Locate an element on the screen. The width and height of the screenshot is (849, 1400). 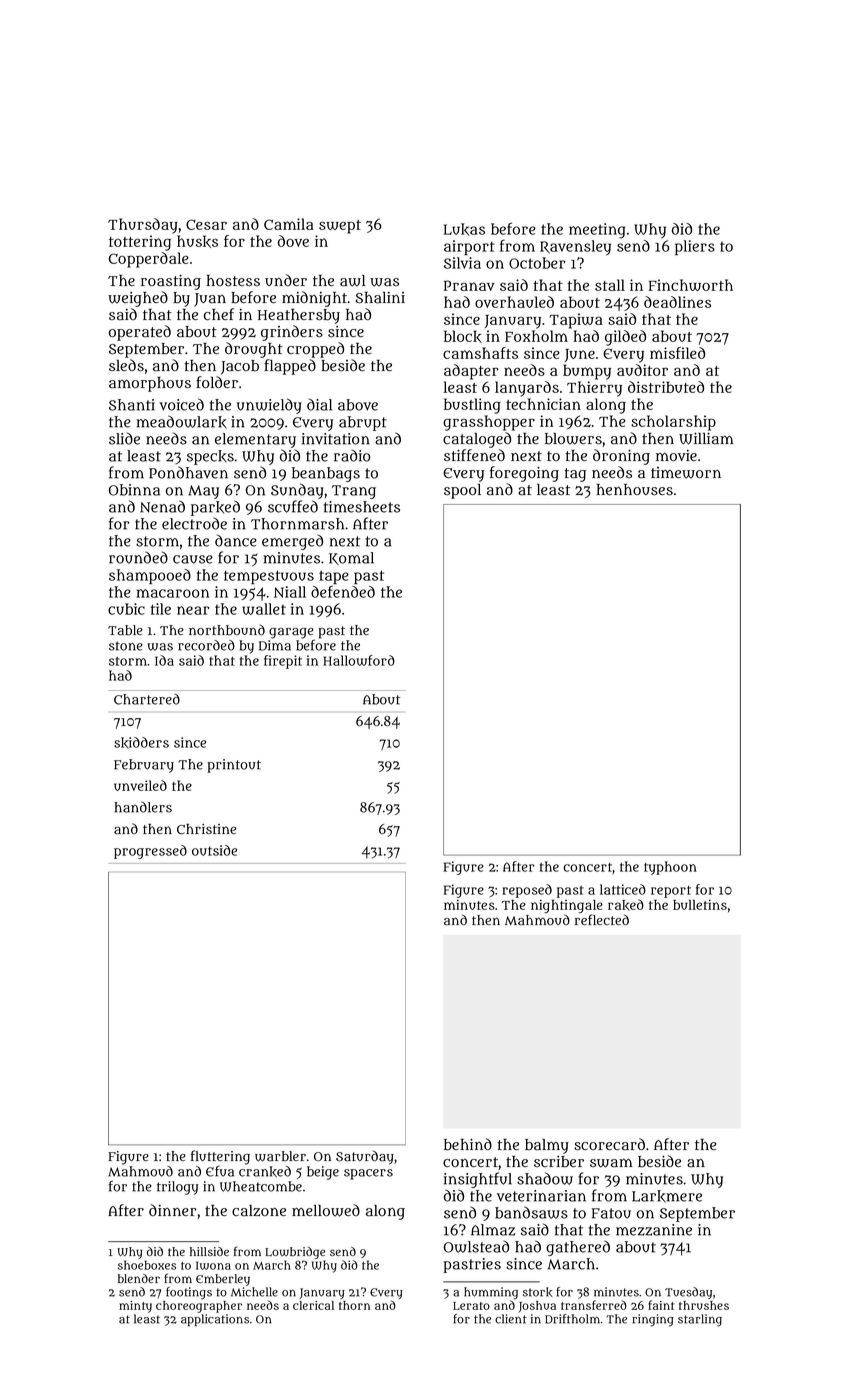
wallet is located at coordinates (264, 609).
